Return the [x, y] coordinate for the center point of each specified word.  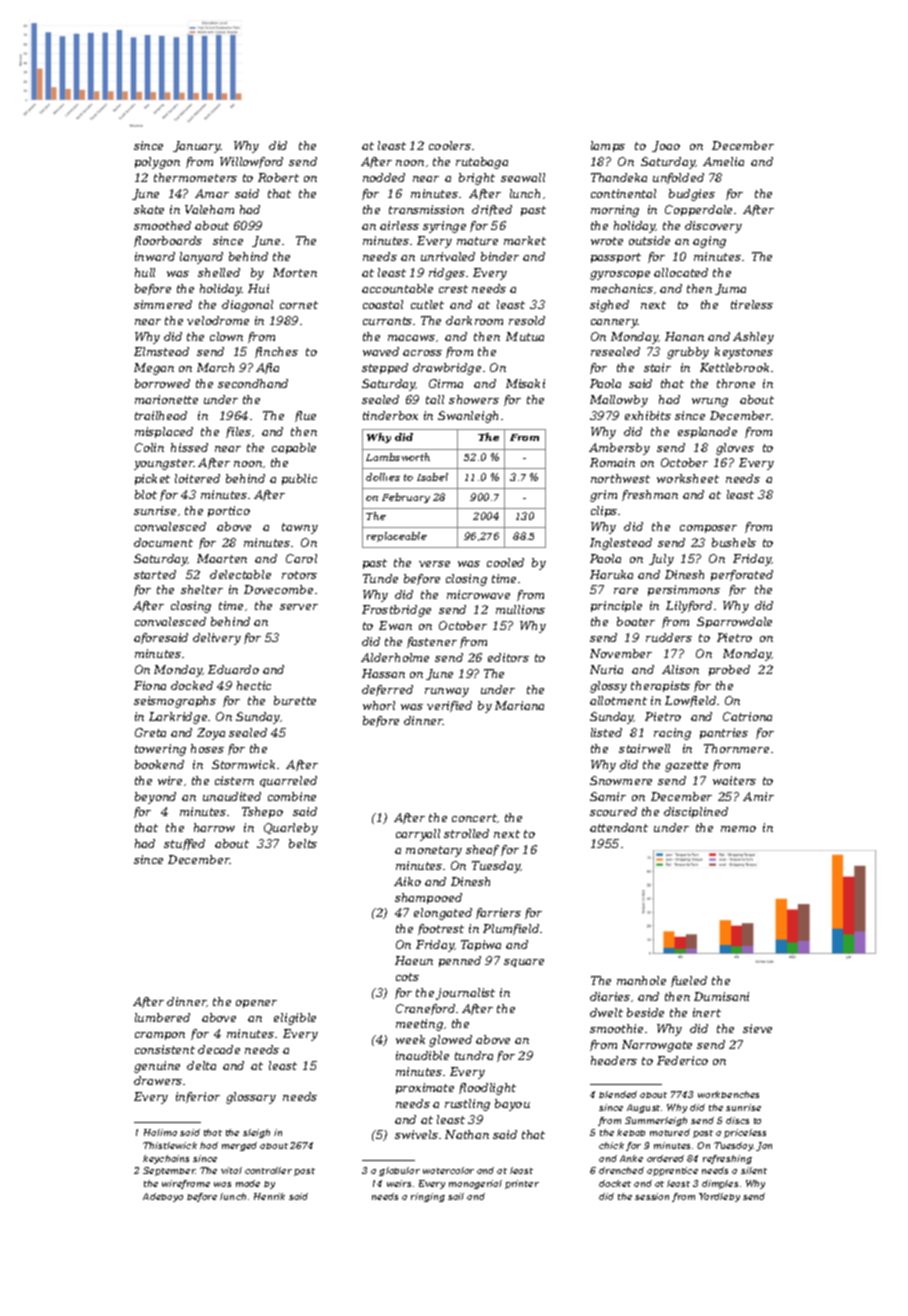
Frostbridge [396, 611]
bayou [512, 1105]
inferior [198, 1097]
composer [708, 529]
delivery [217, 639]
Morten [295, 272]
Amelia [723, 161]
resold [527, 320]
